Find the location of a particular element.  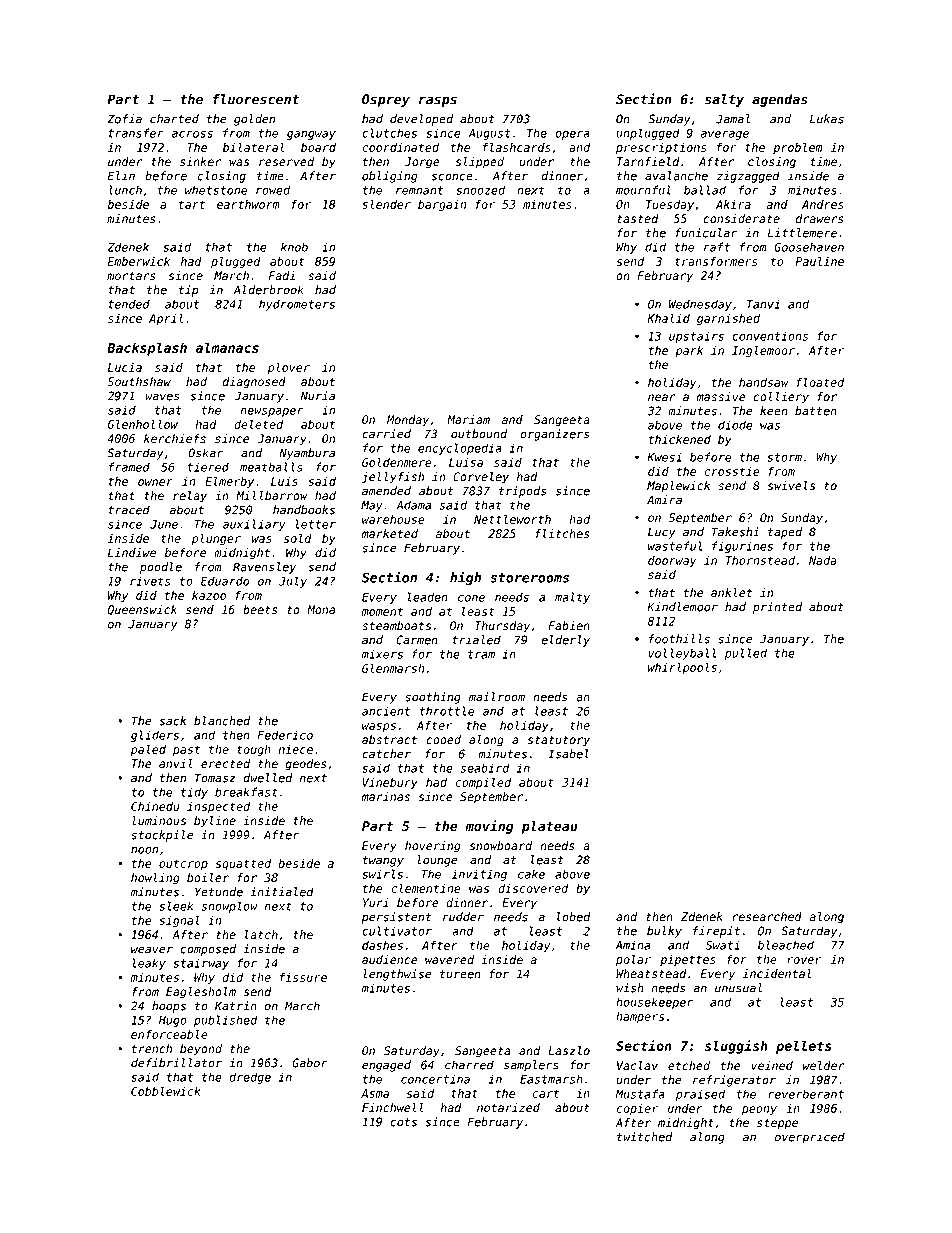

salty is located at coordinates (724, 100).
